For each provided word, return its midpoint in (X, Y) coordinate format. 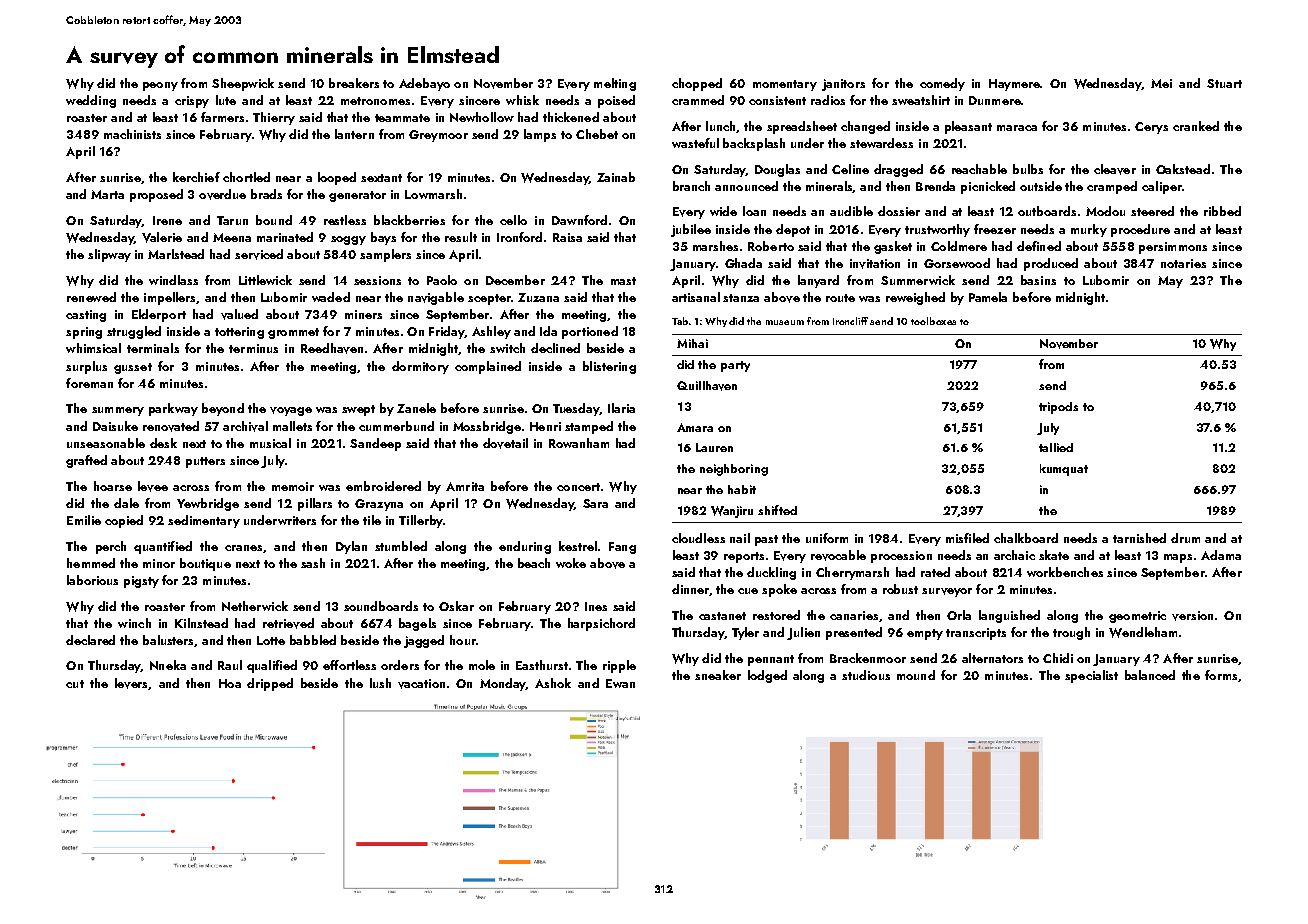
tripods (1058, 408)
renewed (91, 297)
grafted (86, 461)
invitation (875, 264)
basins (1038, 280)
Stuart (1224, 83)
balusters (169, 641)
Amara (695, 427)
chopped (697, 84)
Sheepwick (243, 84)
